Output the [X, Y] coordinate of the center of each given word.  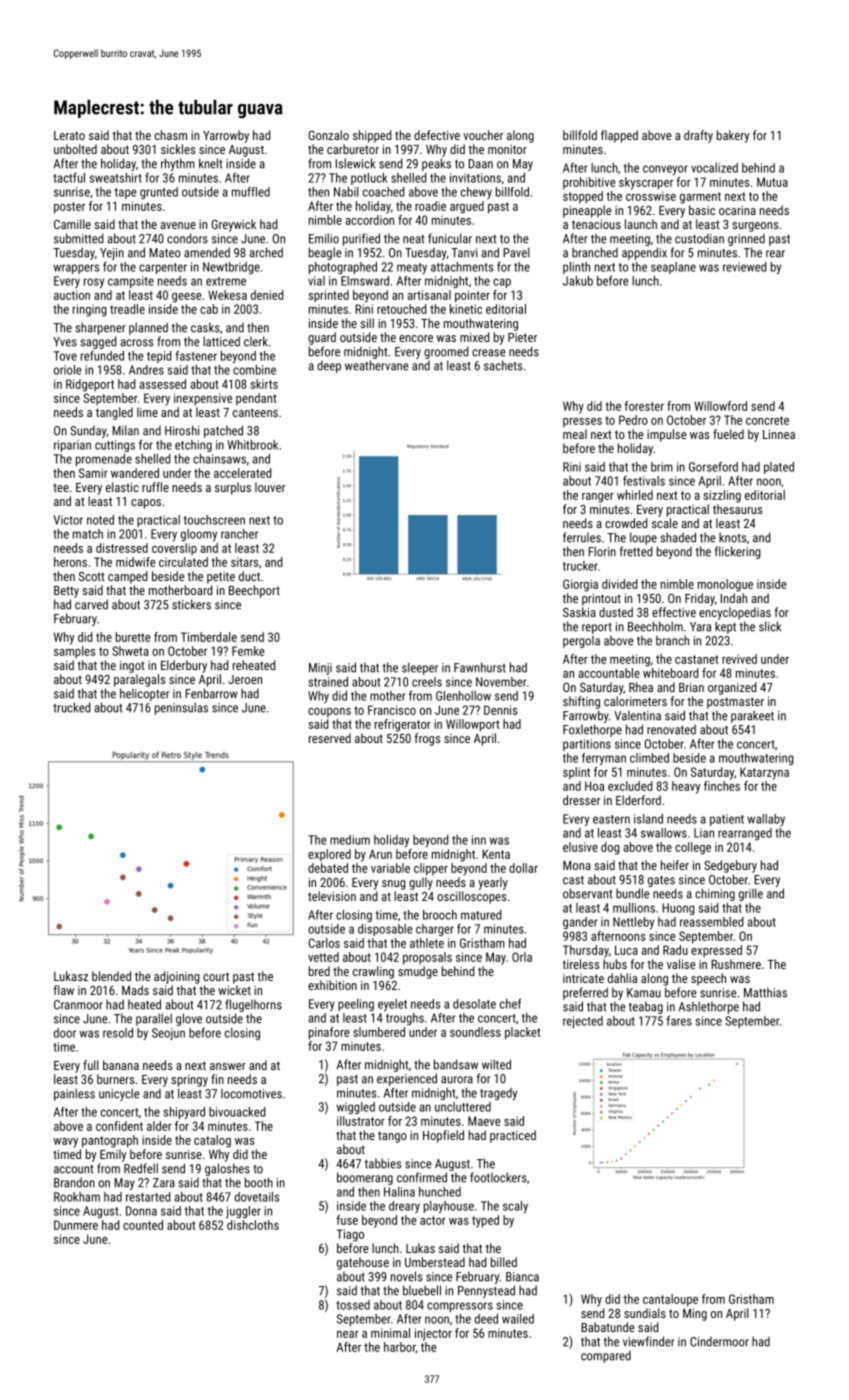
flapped [619, 136]
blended [111, 976]
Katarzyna [764, 773]
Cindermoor [719, 1342]
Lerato [69, 135]
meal [575, 434]
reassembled [711, 922]
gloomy [199, 535]
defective [437, 135]
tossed [353, 1305]
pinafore [329, 1033]
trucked [71, 707]
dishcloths [253, 1225]
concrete [767, 420]
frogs [427, 739]
